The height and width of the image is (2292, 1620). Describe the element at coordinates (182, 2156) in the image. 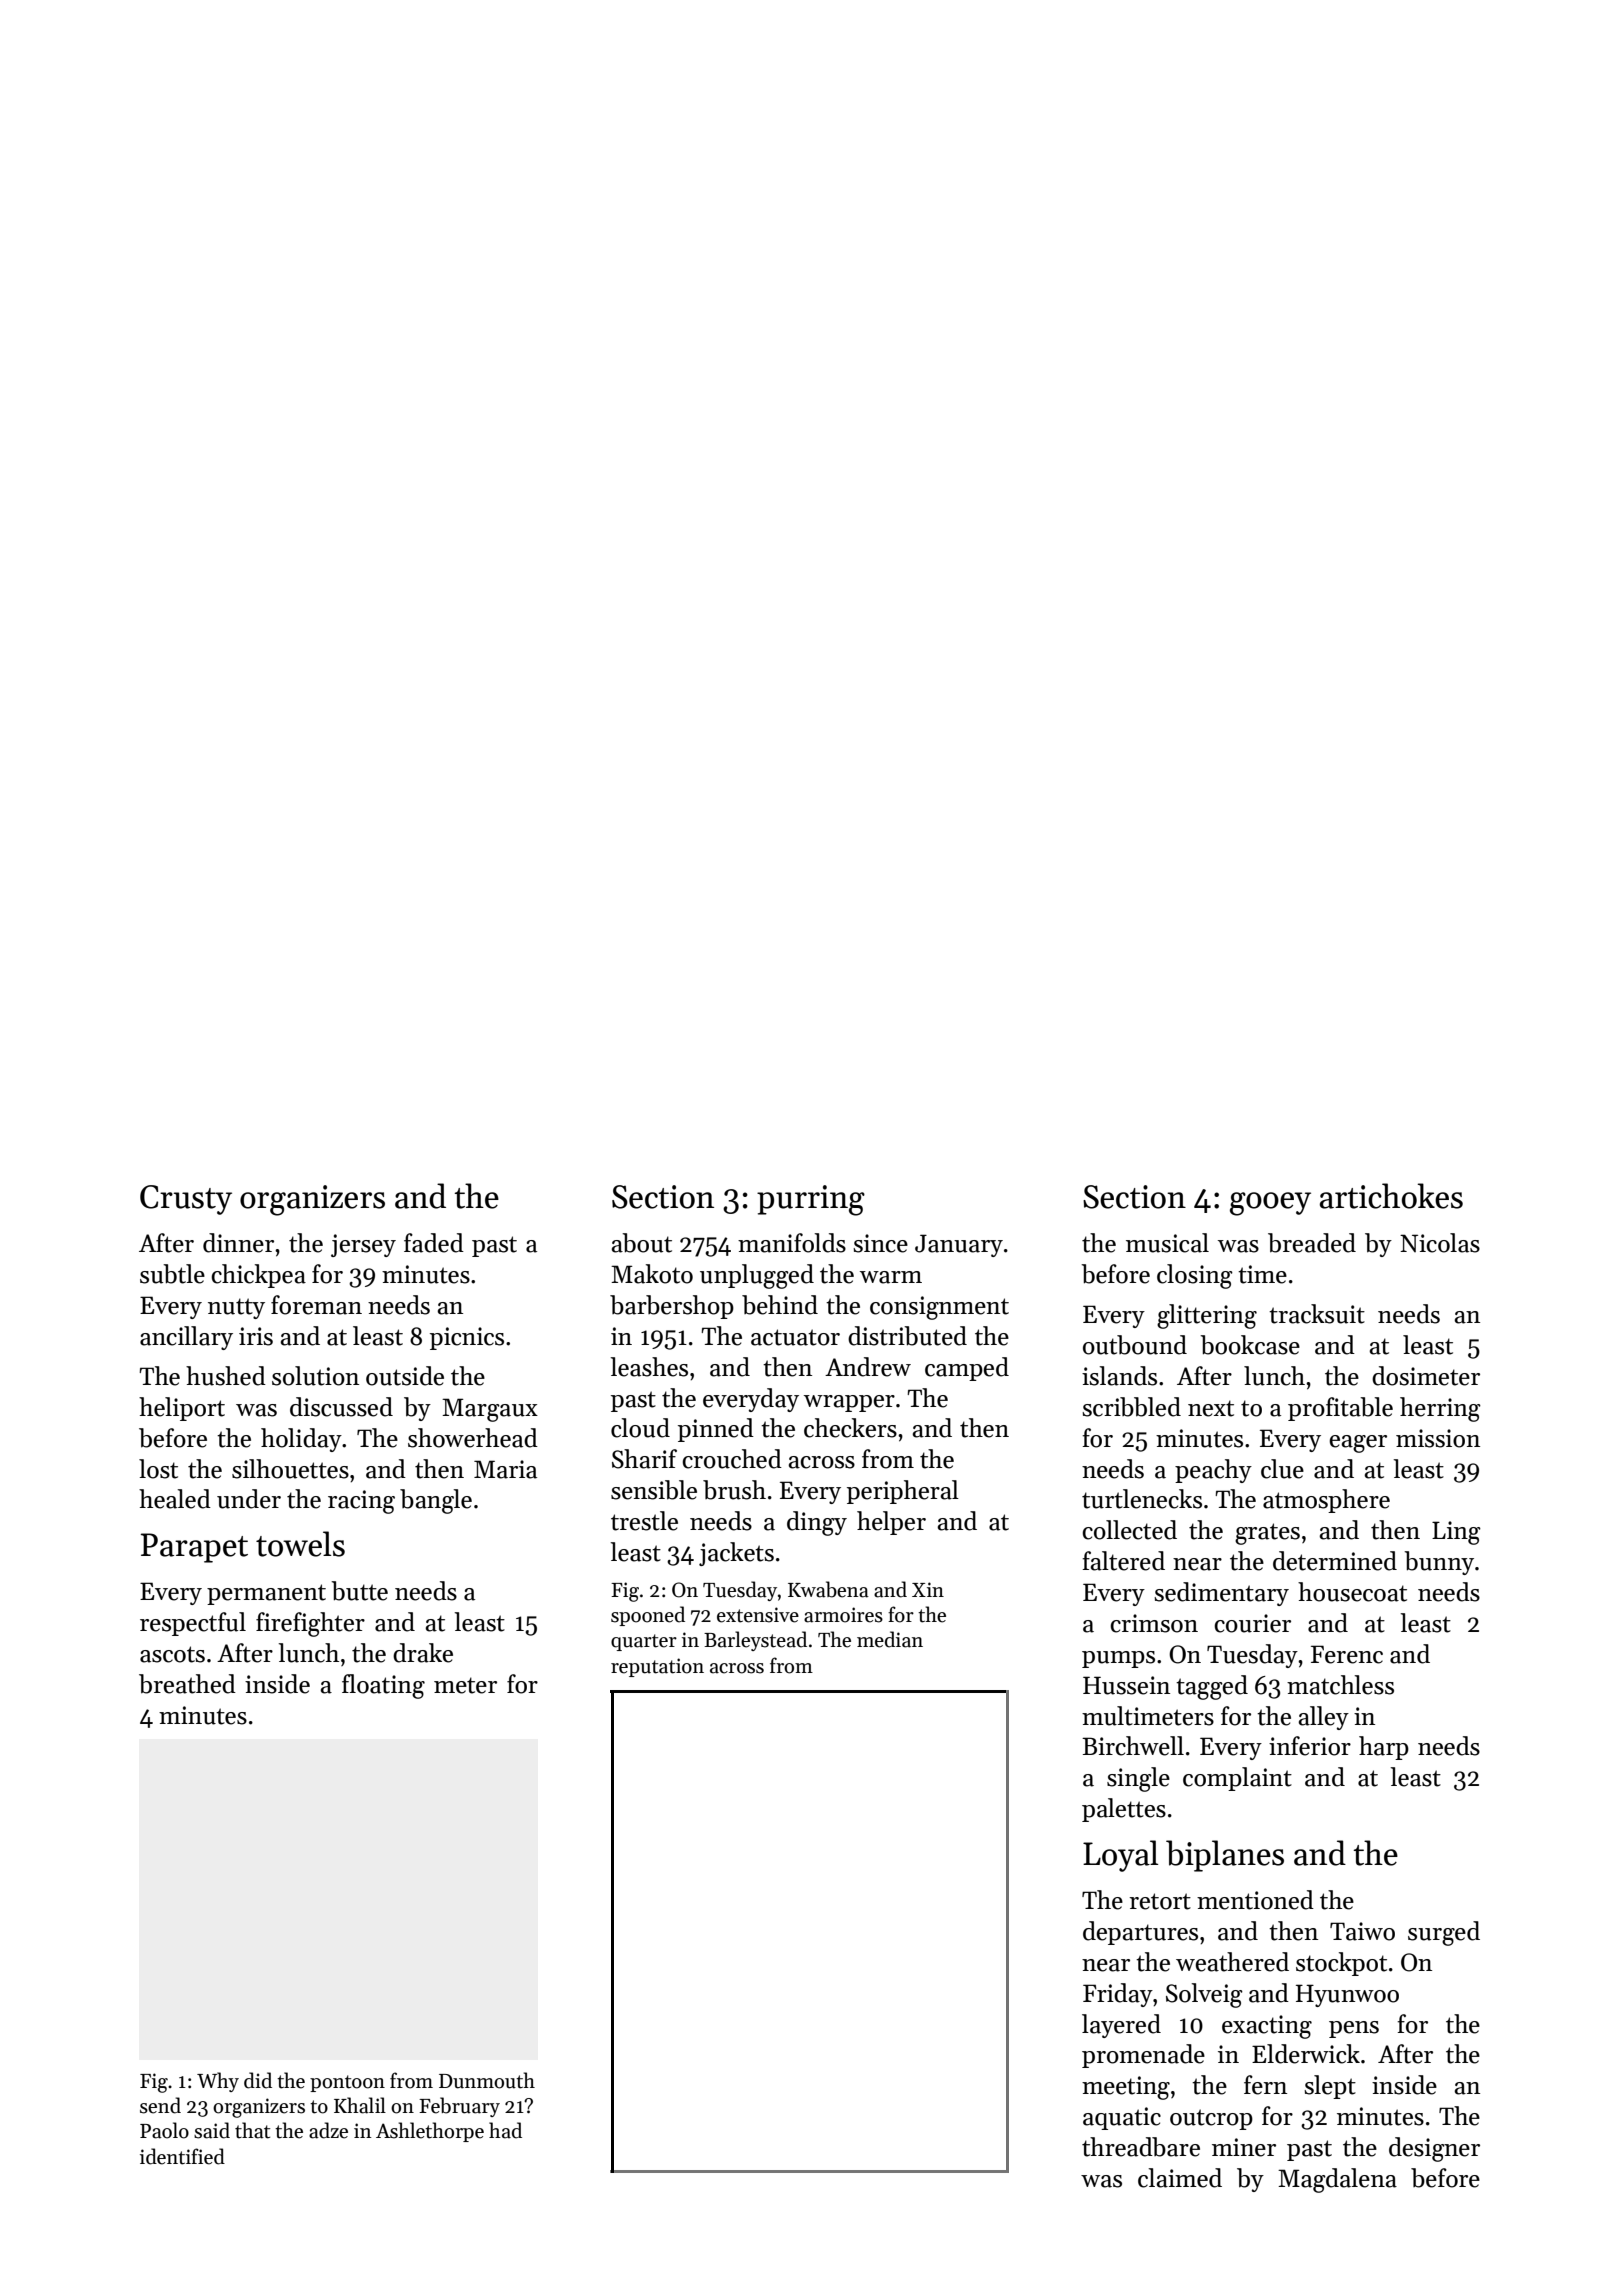

I see `identified` at that location.
